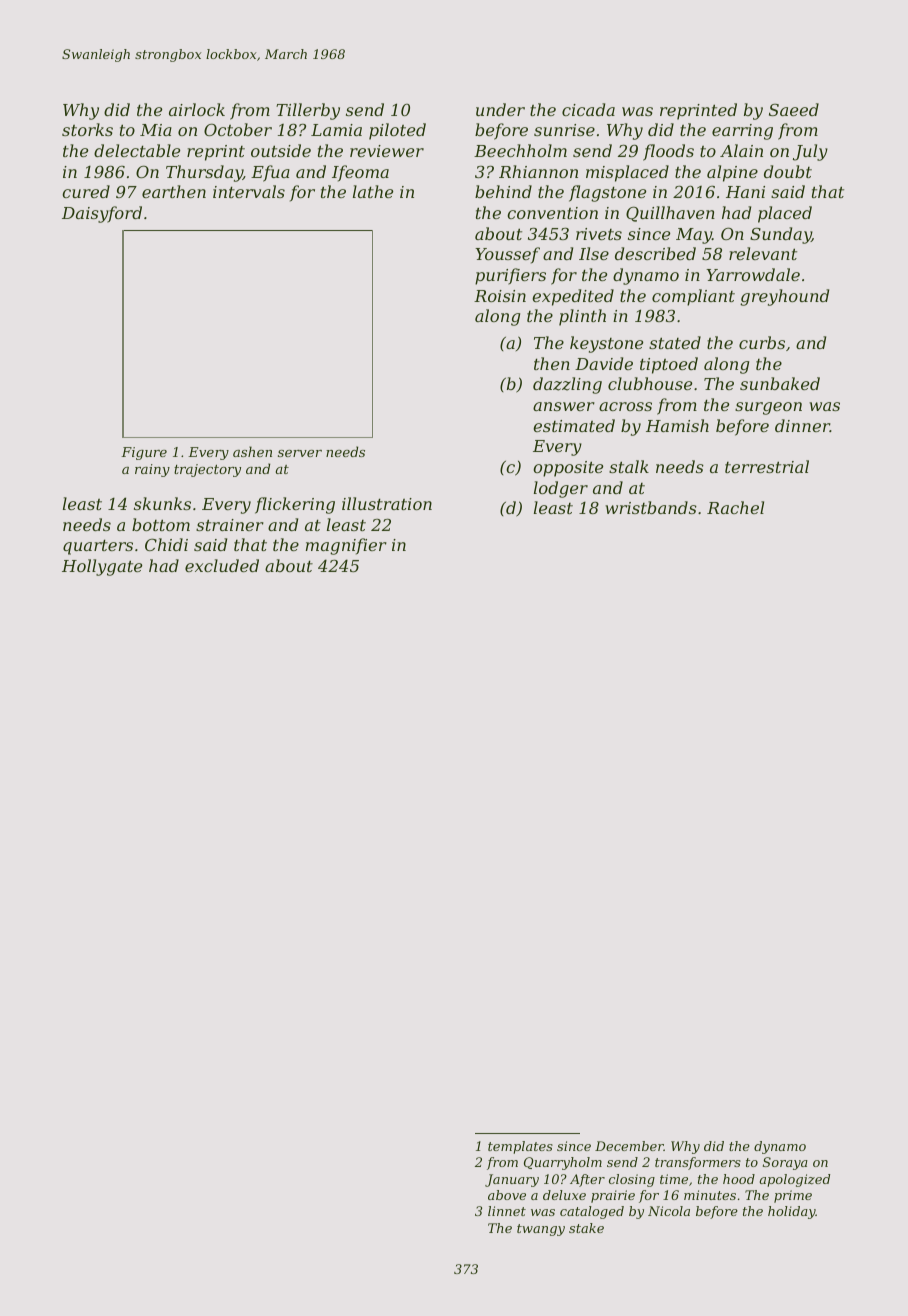  What do you see at coordinates (346, 546) in the screenshot?
I see `magnifier` at bounding box center [346, 546].
